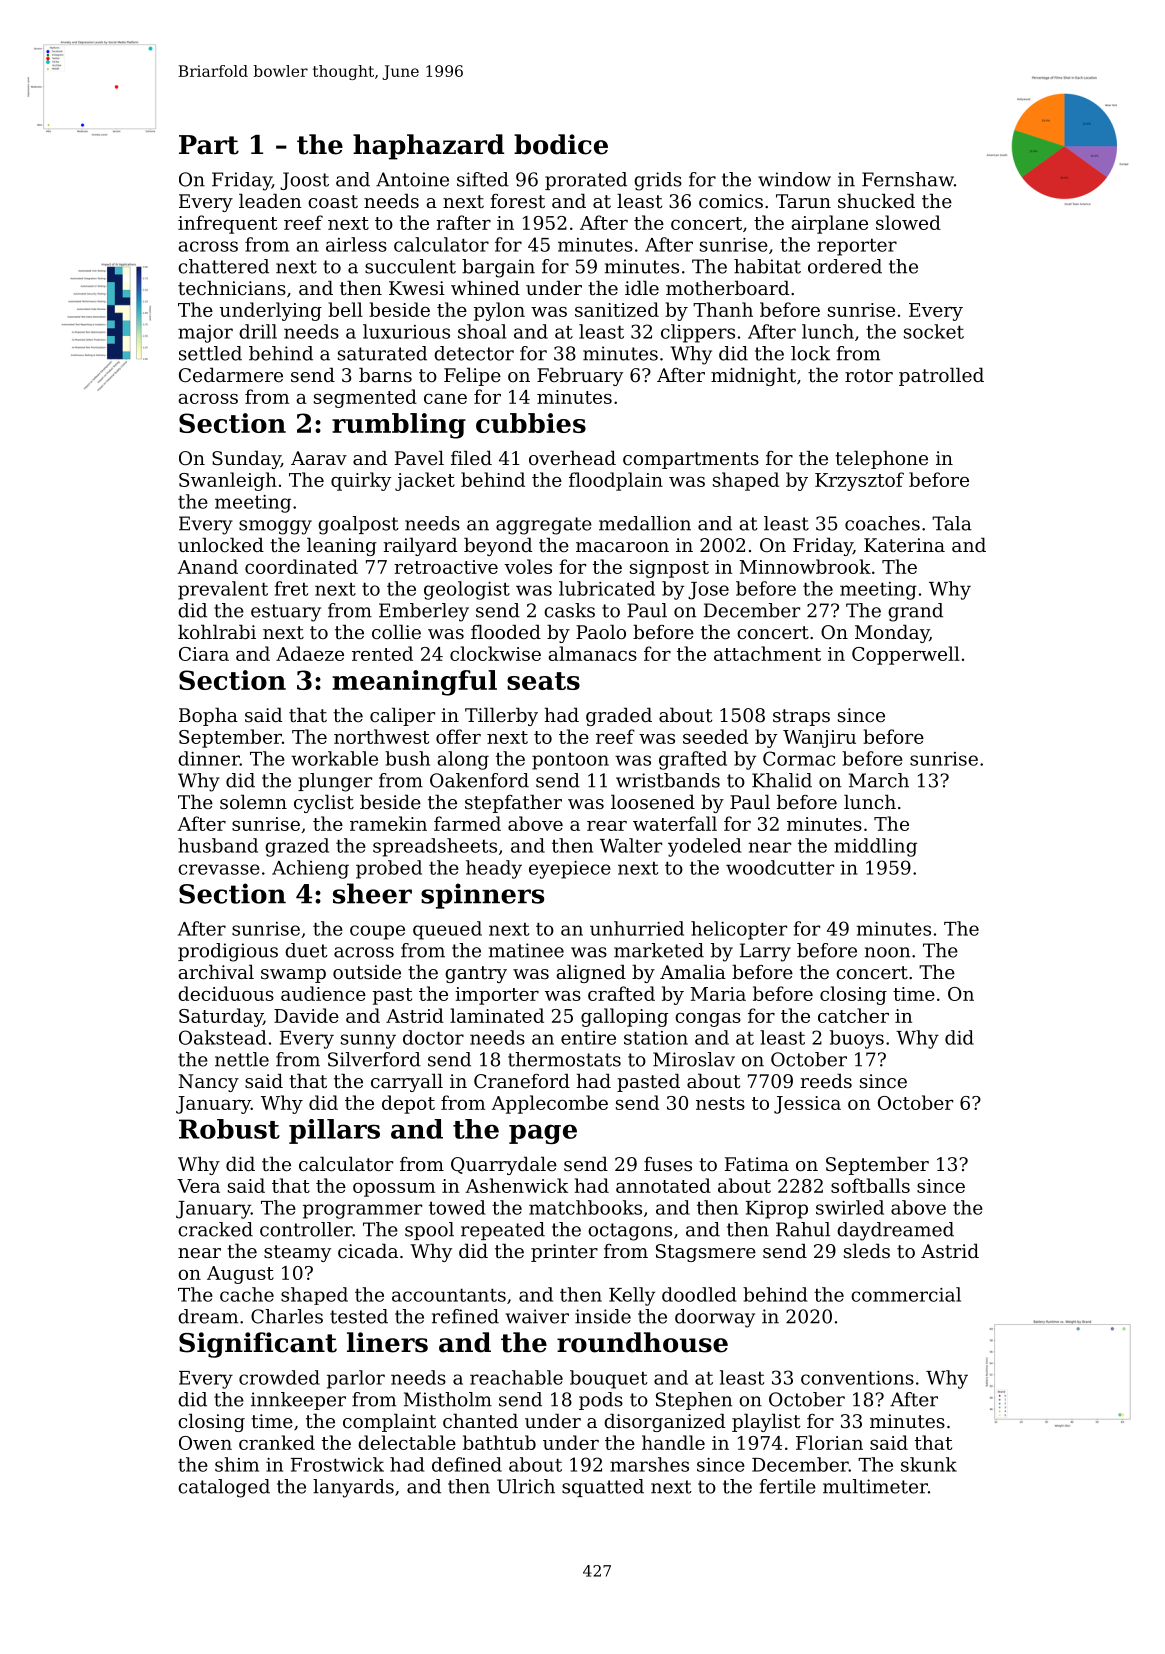 Image resolution: width=1165 pixels, height=1654 pixels. What do you see at coordinates (208, 1083) in the screenshot?
I see `Nancy` at bounding box center [208, 1083].
